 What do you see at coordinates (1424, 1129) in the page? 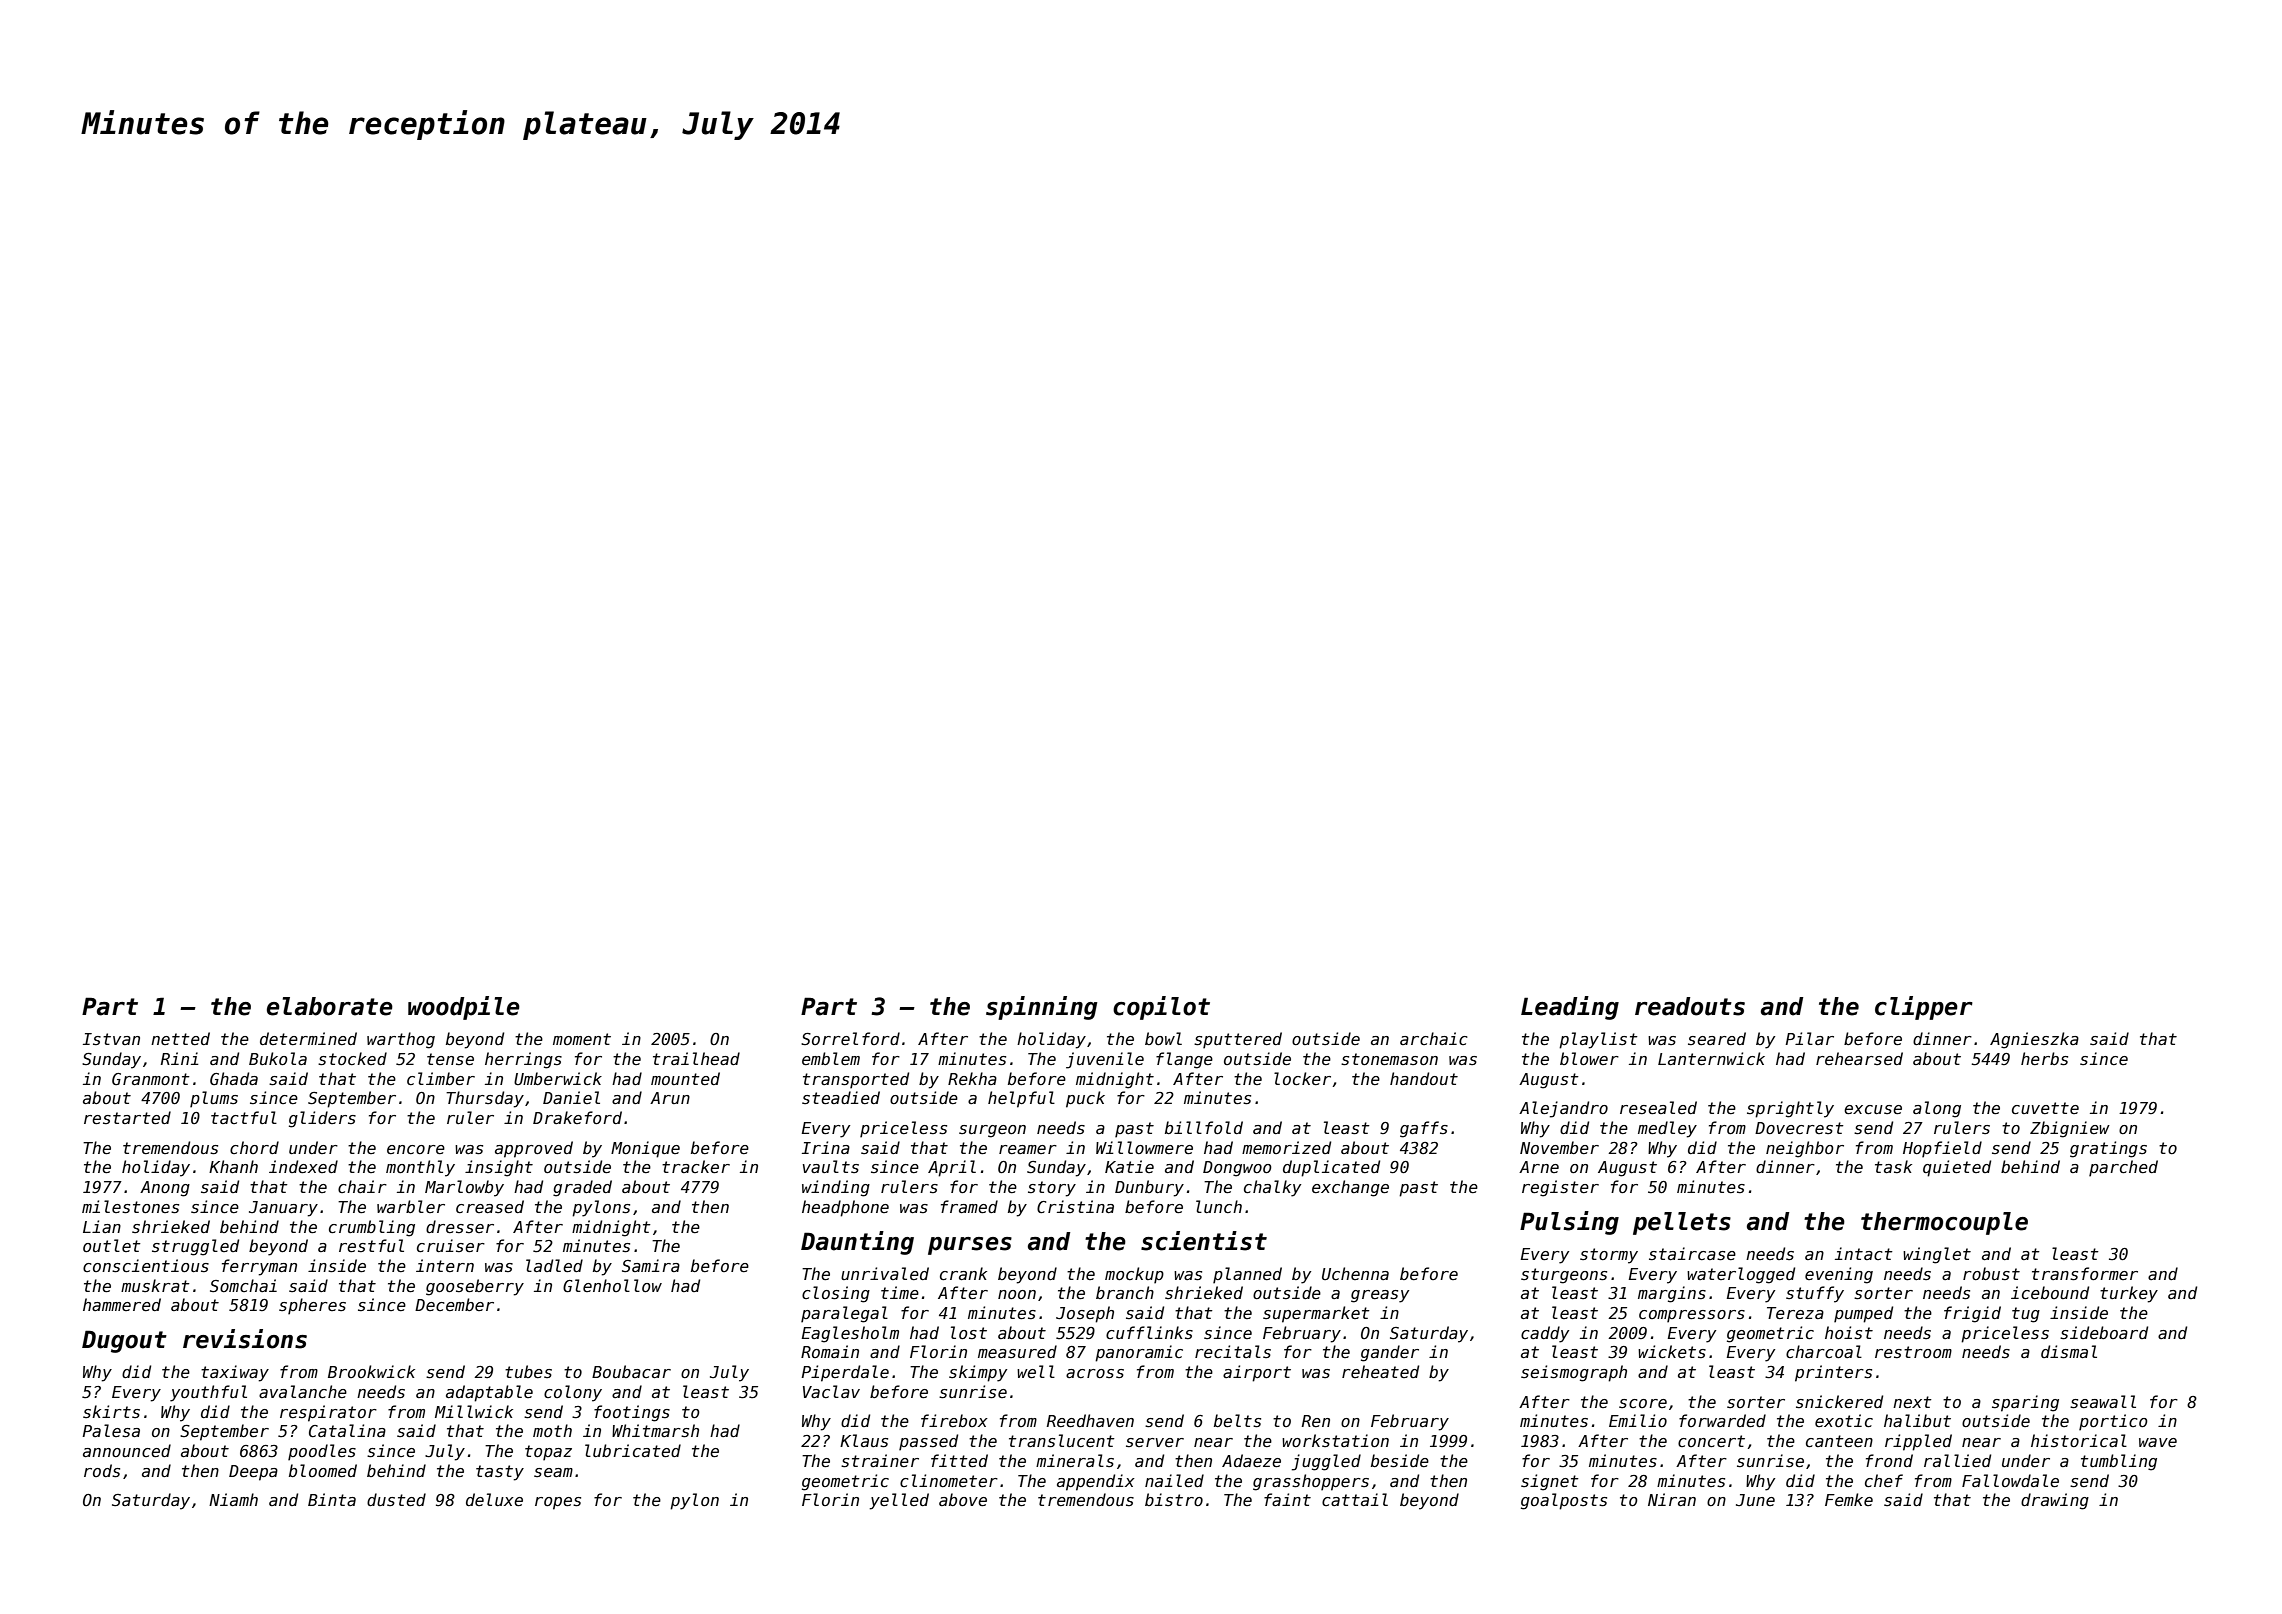
I see `gaffs` at bounding box center [1424, 1129].
